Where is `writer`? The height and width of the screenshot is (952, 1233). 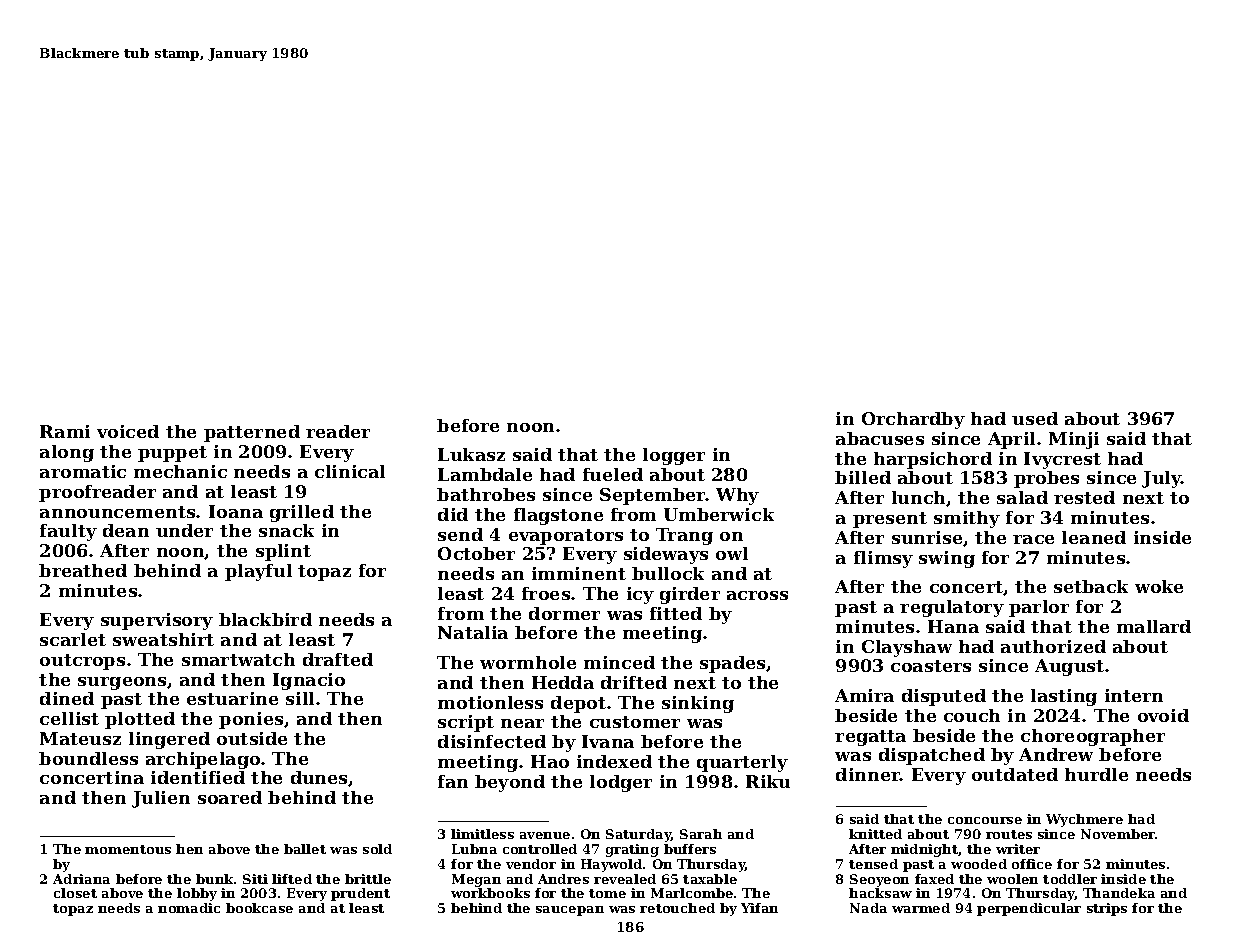
writer is located at coordinates (1018, 849).
